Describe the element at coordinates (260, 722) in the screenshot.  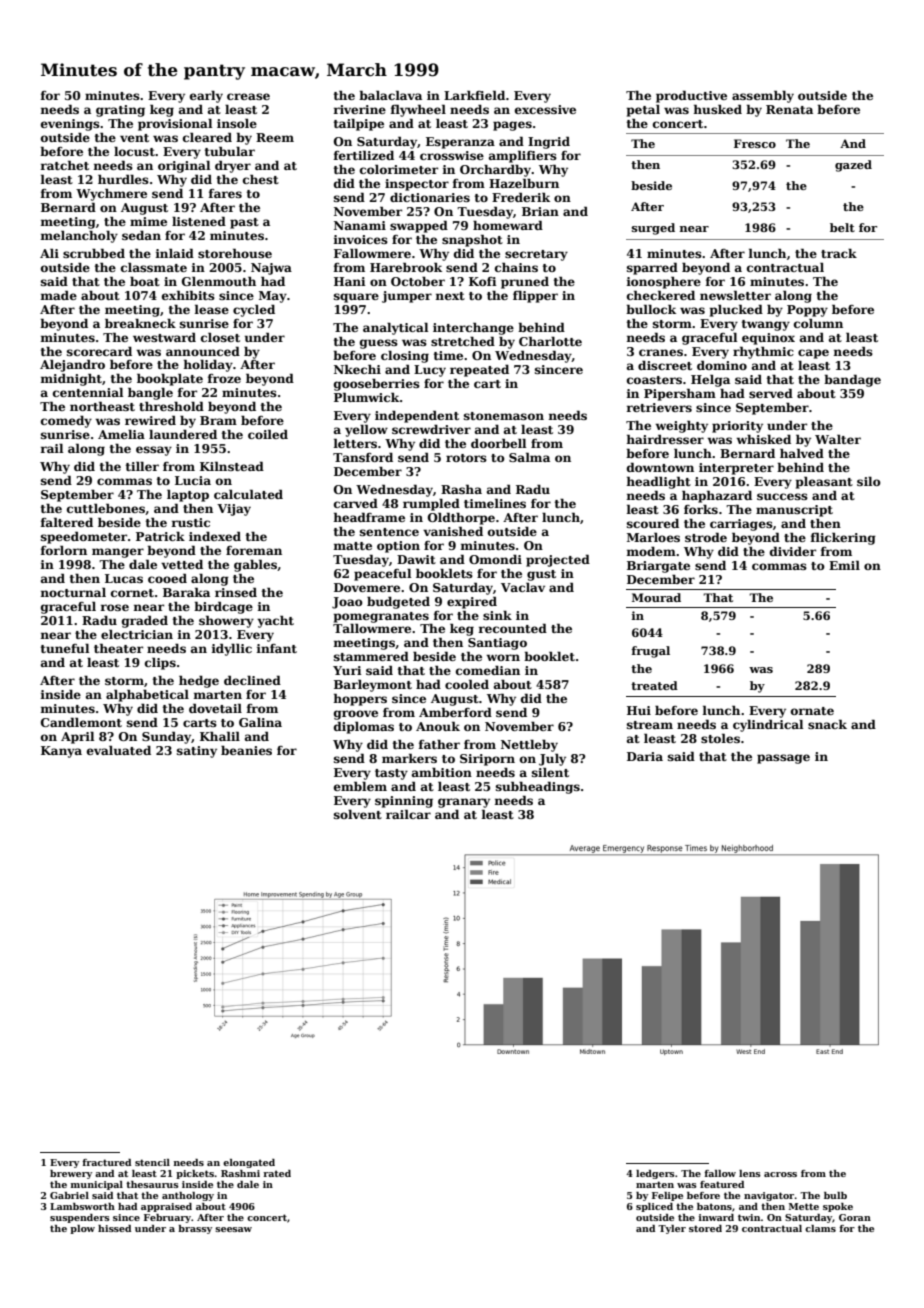
I see `Galina` at that location.
